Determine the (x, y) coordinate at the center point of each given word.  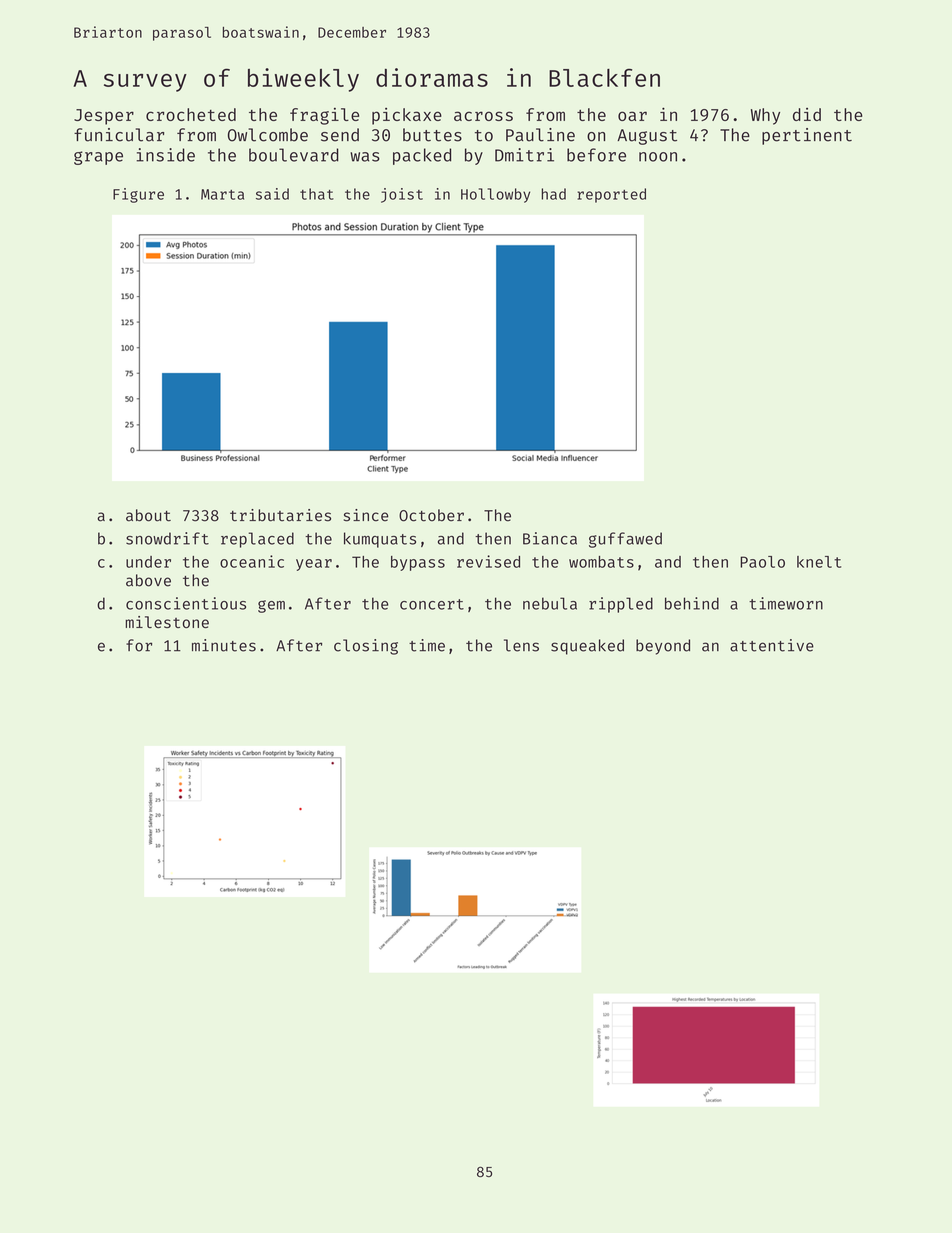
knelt (819, 562)
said (272, 194)
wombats (601, 562)
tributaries (280, 515)
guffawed (625, 540)
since (366, 515)
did (807, 114)
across (483, 116)
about (148, 515)
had (554, 194)
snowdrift (167, 538)
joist (402, 195)
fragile (324, 116)
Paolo (762, 562)
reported (611, 195)
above (148, 580)
